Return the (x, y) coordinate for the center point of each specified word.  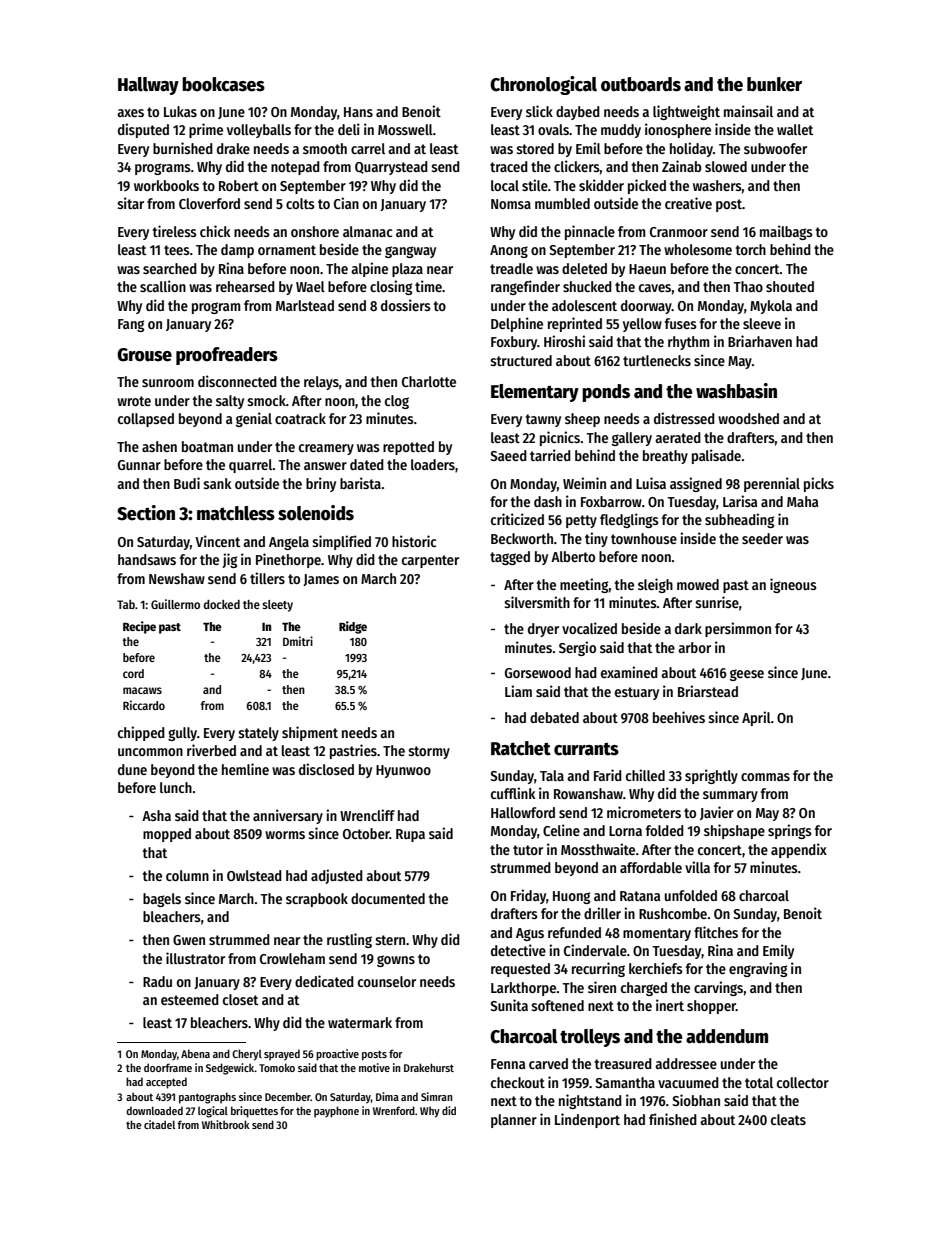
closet (240, 999)
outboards (641, 84)
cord (133, 673)
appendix (799, 850)
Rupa (410, 835)
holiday (691, 149)
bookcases (223, 84)
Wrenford (394, 1110)
